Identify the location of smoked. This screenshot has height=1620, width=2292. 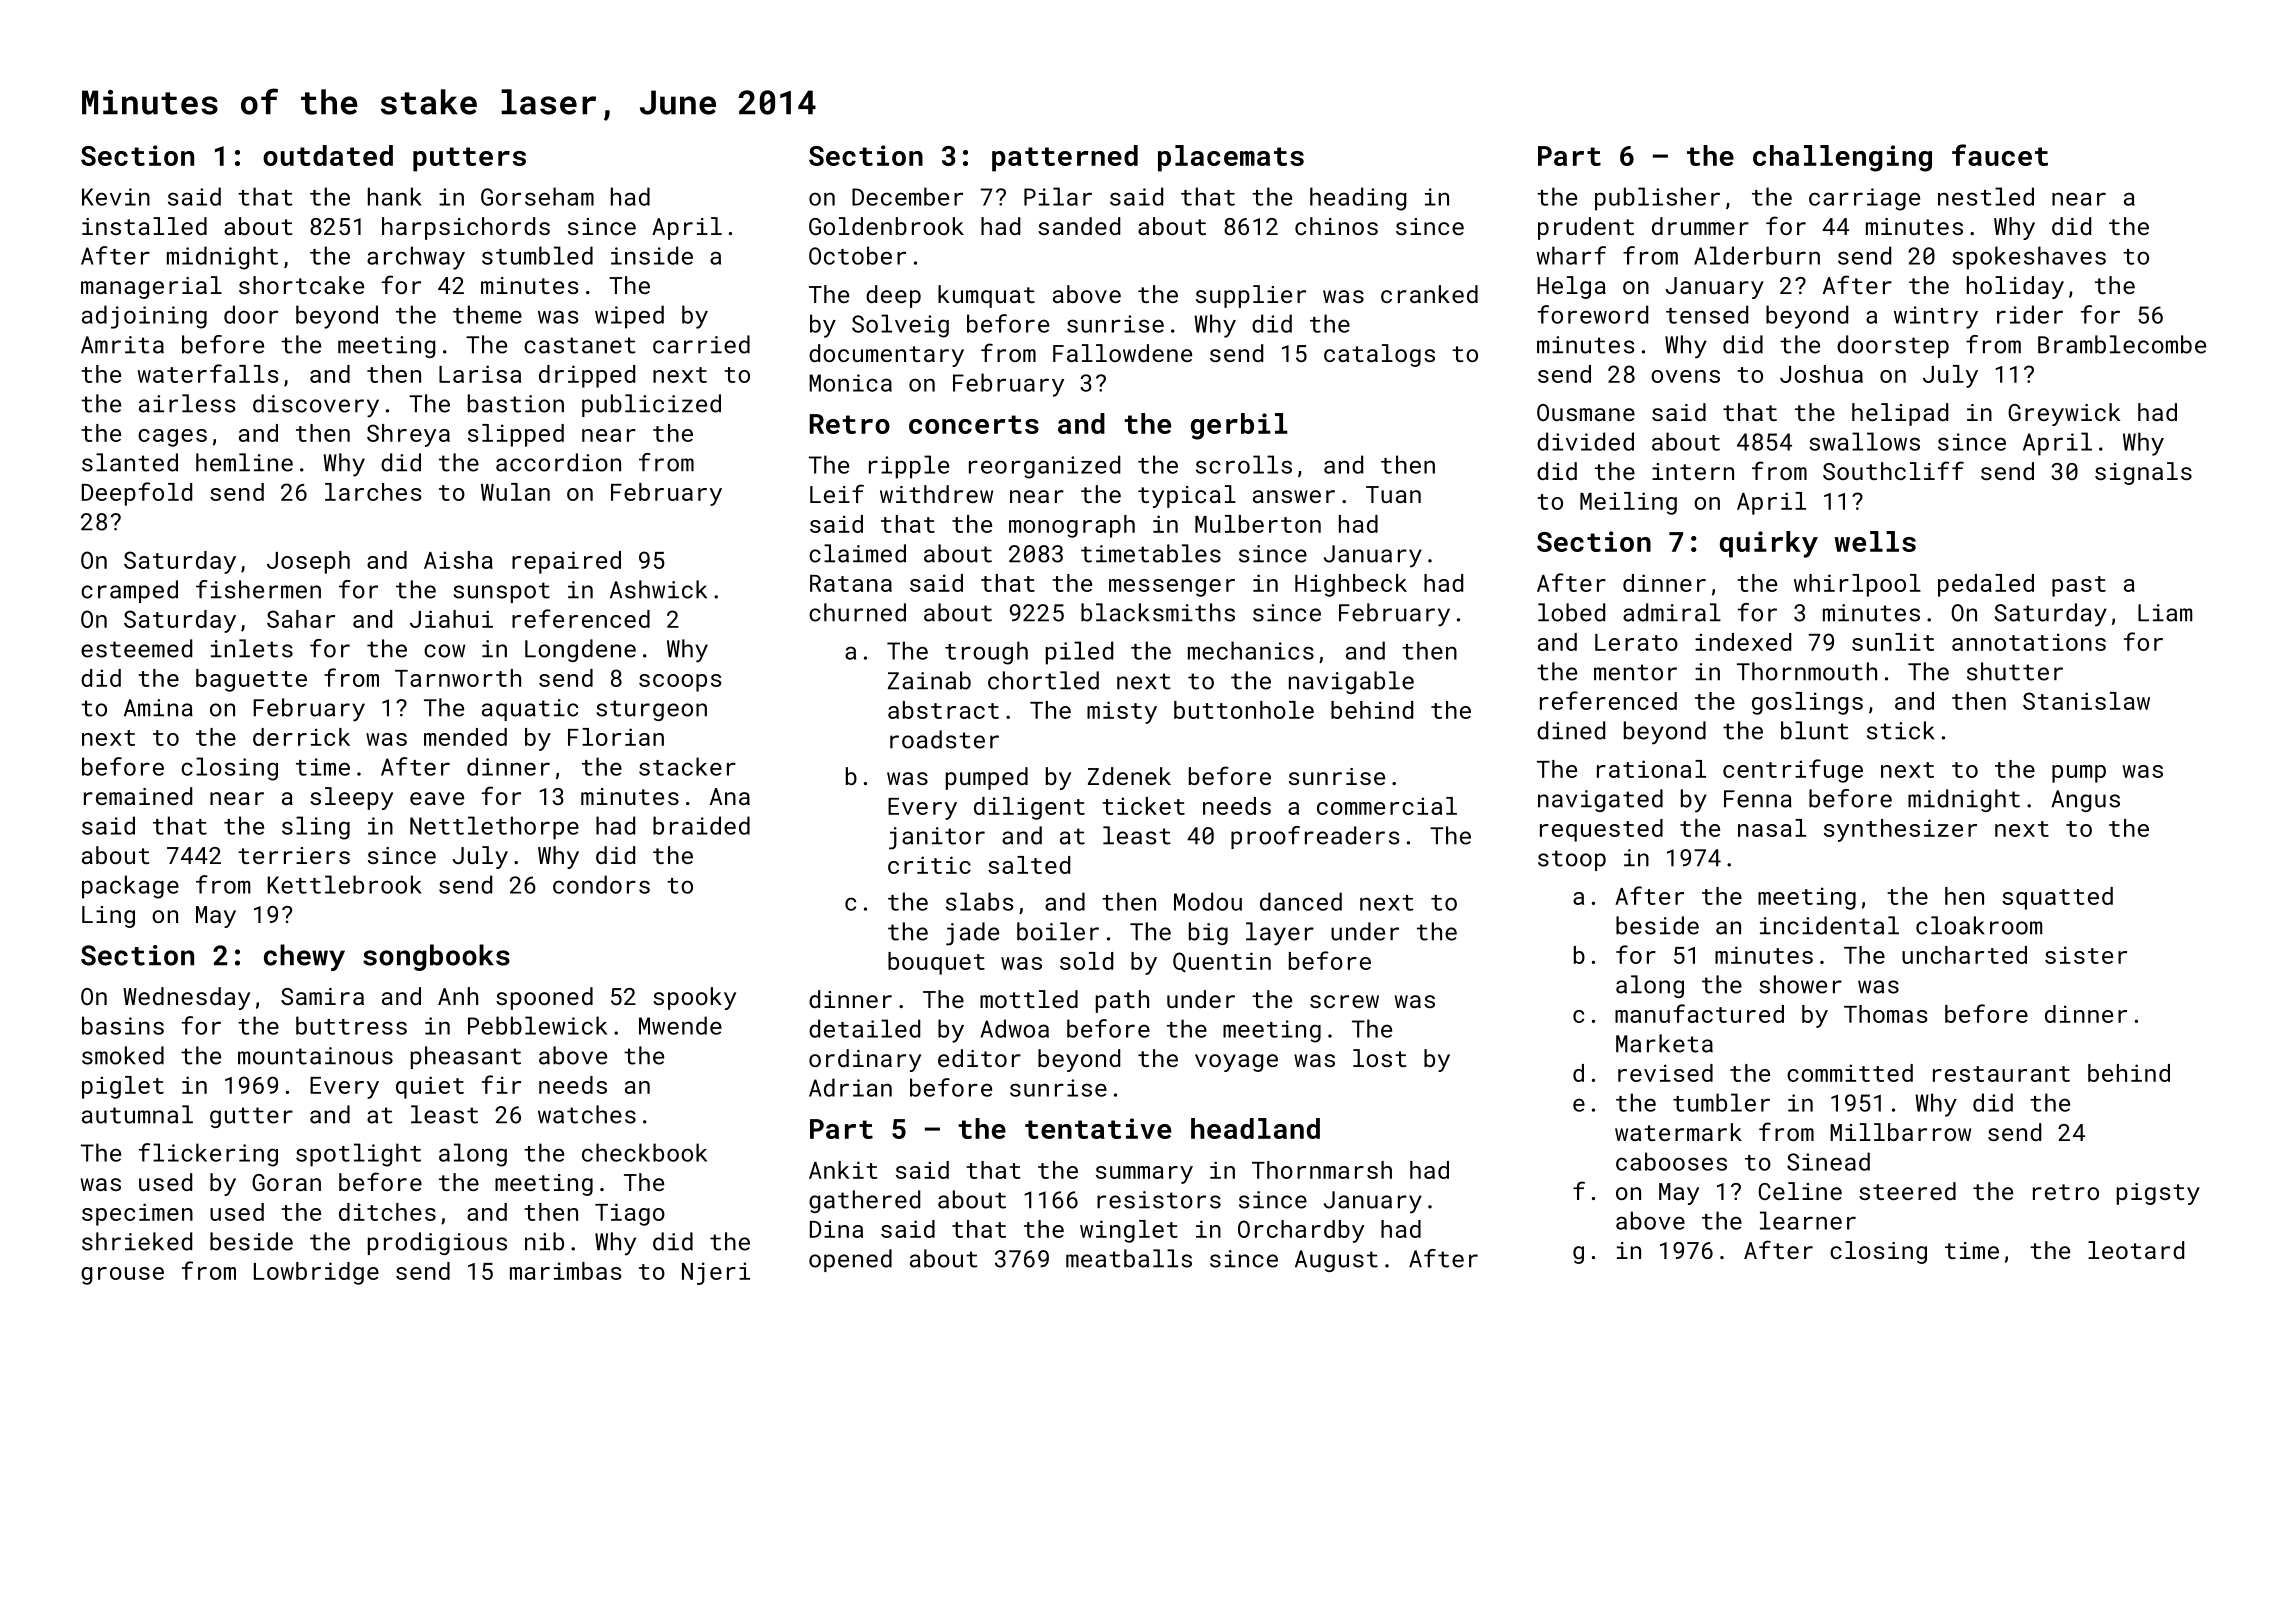
(123, 1055).
